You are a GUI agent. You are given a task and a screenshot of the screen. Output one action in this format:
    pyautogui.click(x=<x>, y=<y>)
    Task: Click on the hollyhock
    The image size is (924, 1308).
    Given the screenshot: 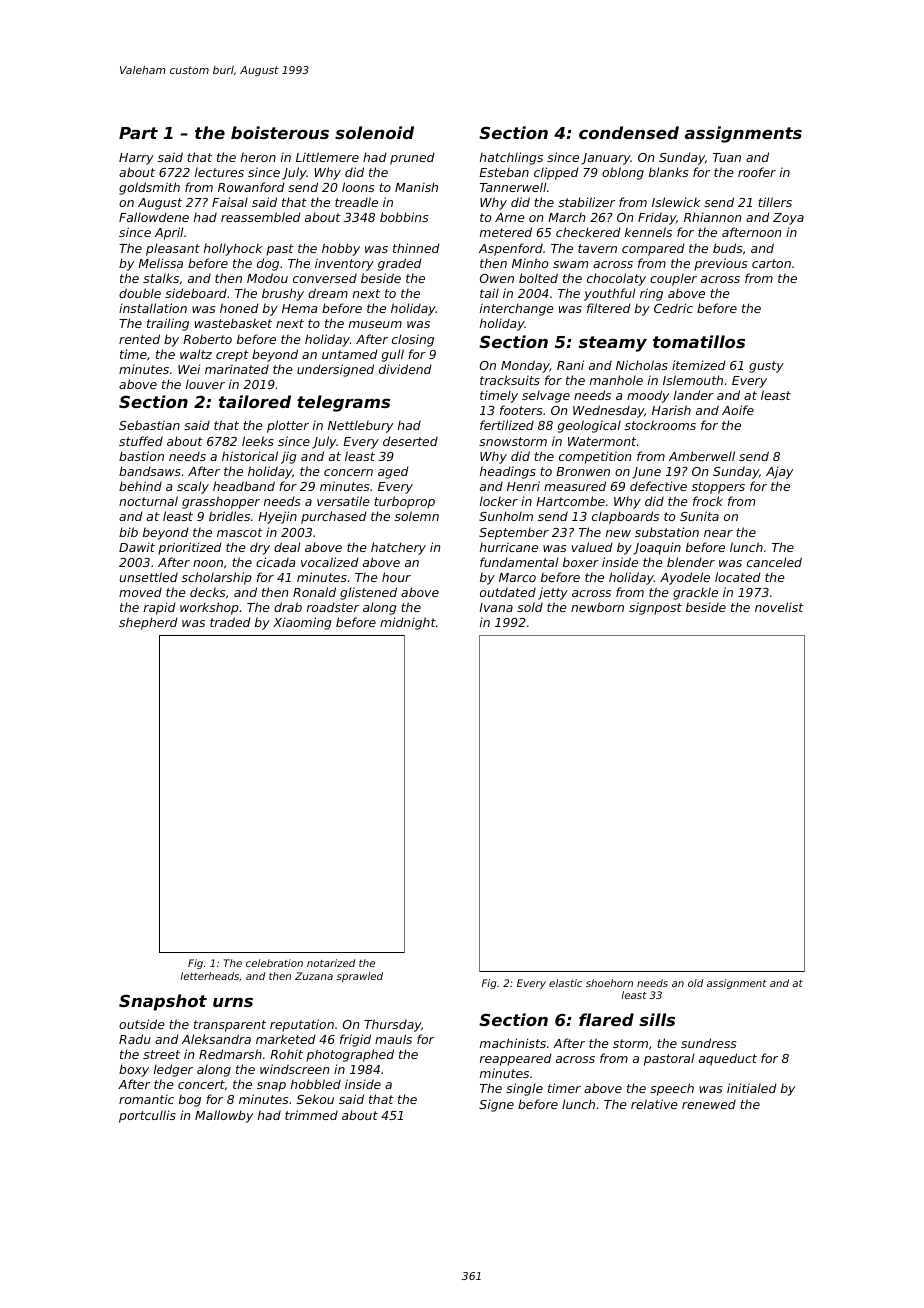 What is the action you would take?
    pyautogui.click(x=233, y=249)
